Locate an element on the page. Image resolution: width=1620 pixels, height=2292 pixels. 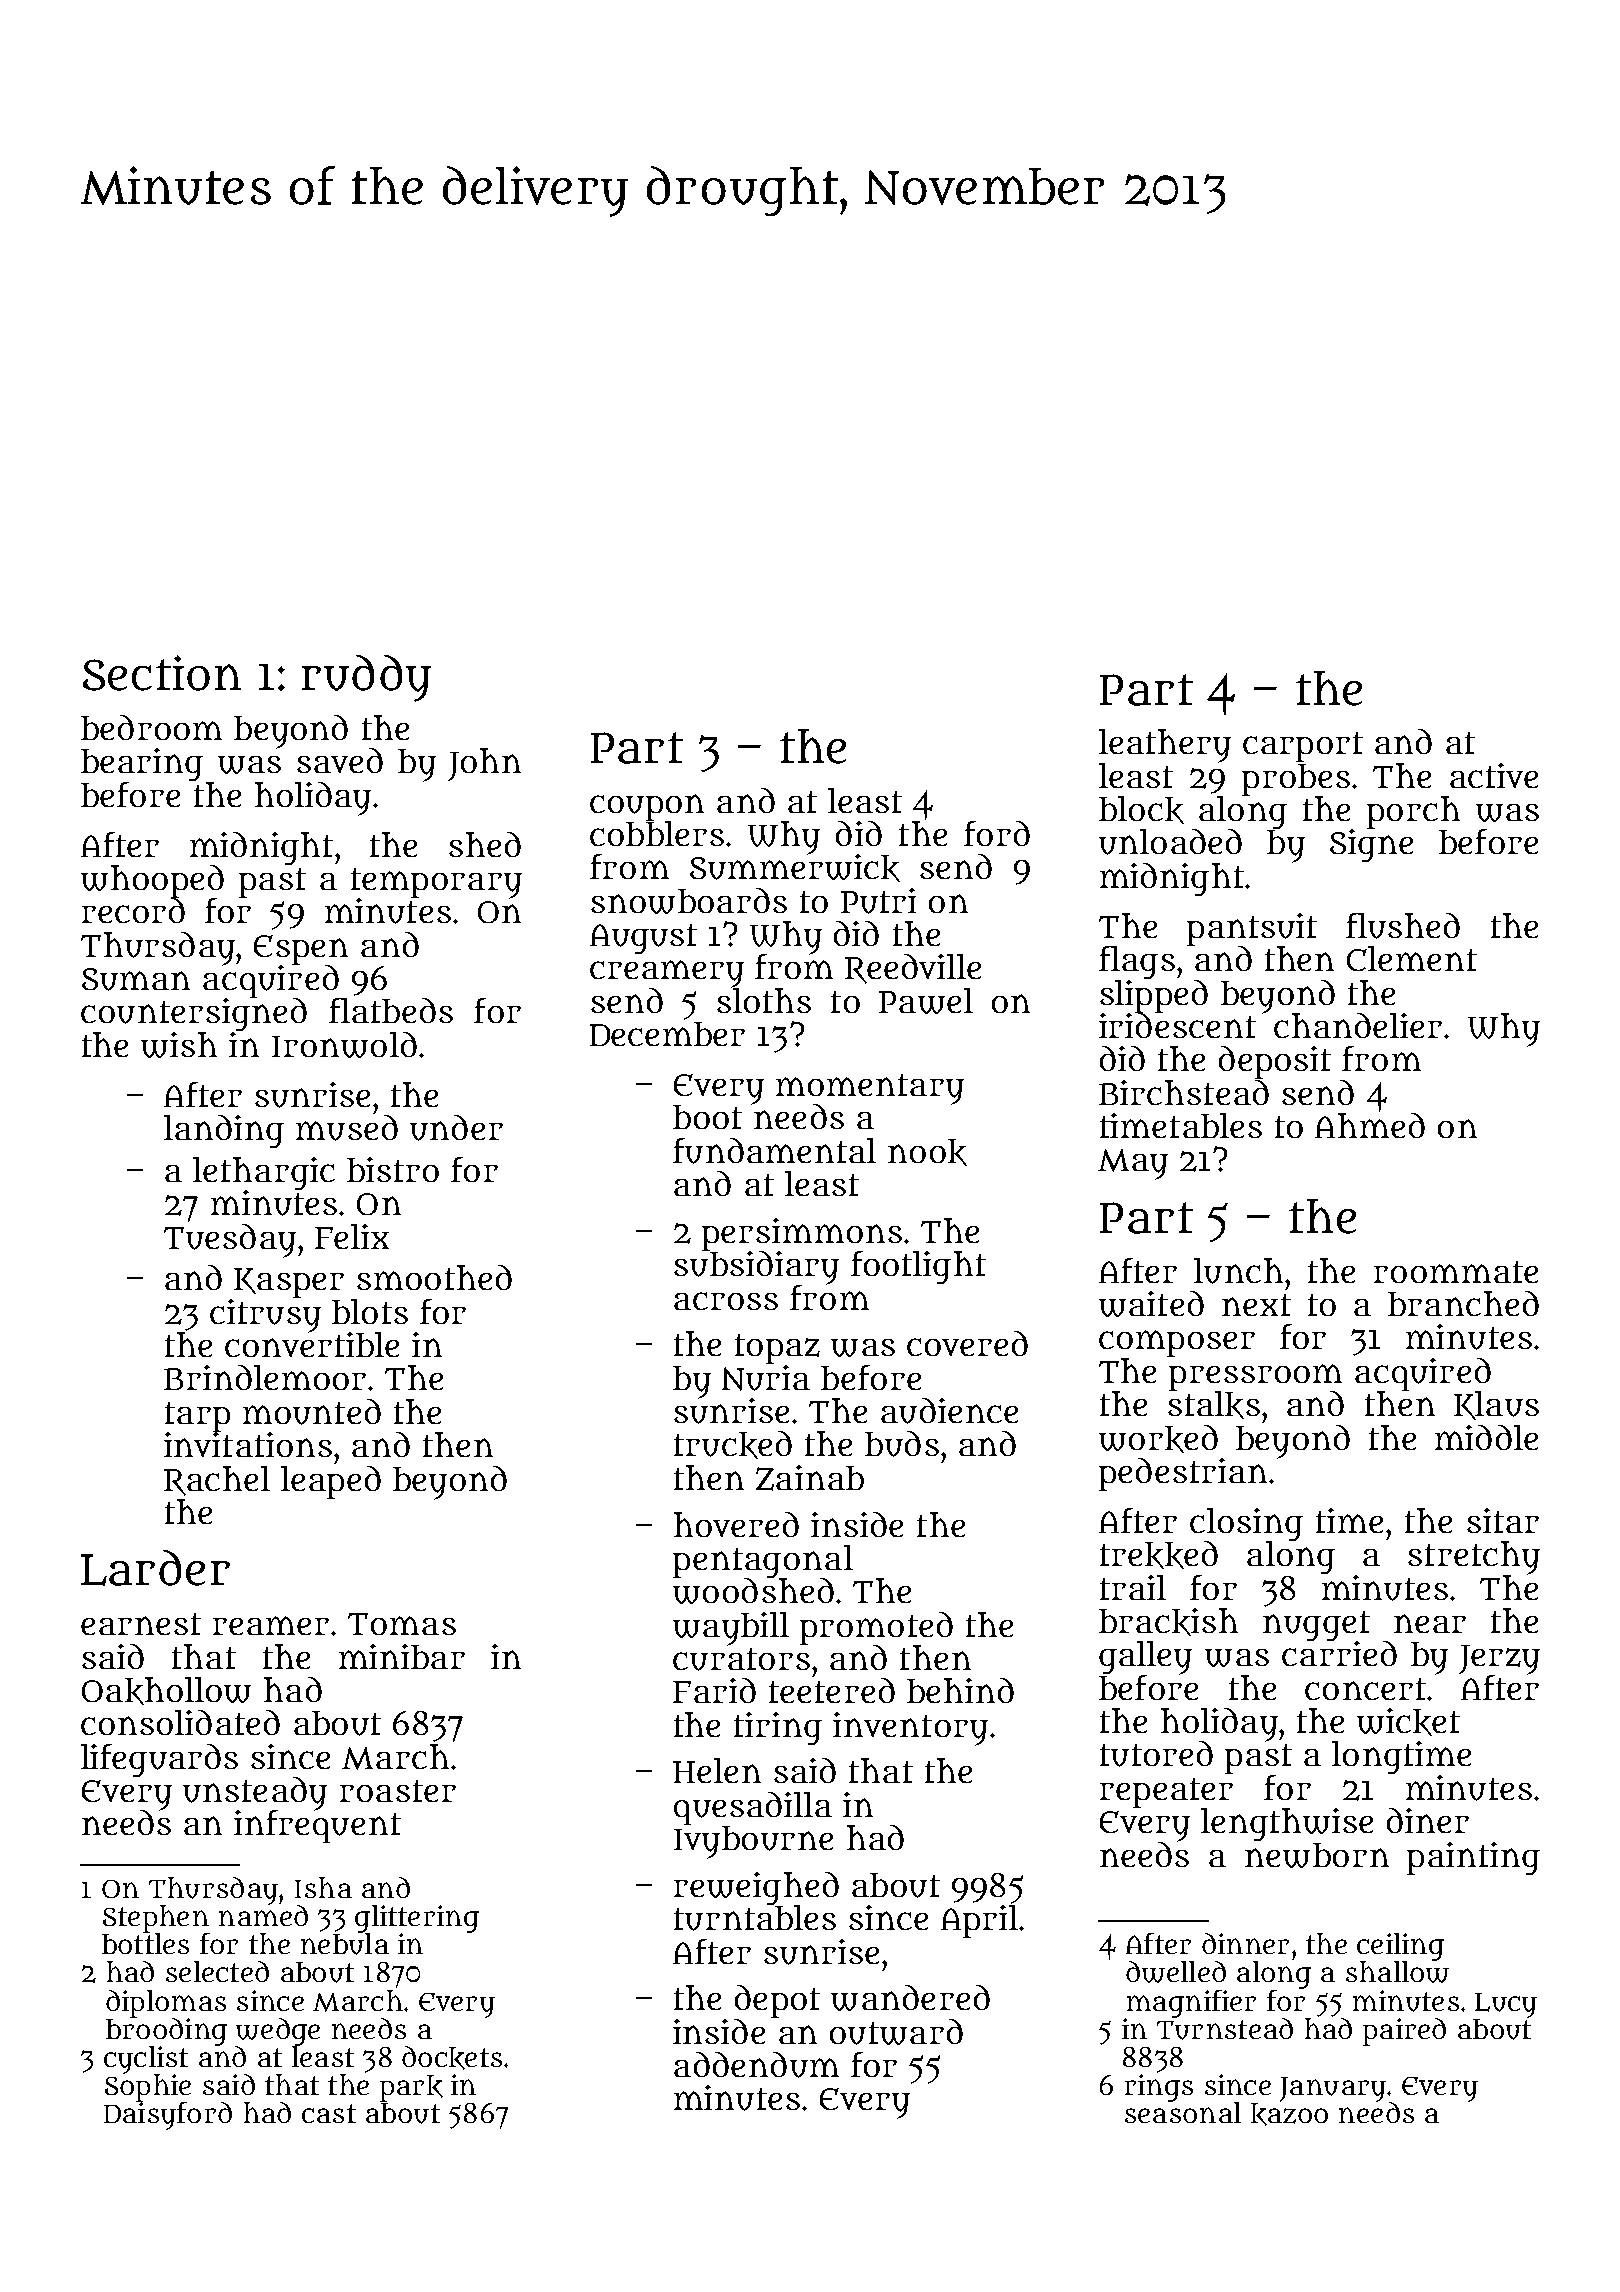
closing is located at coordinates (1246, 1524).
